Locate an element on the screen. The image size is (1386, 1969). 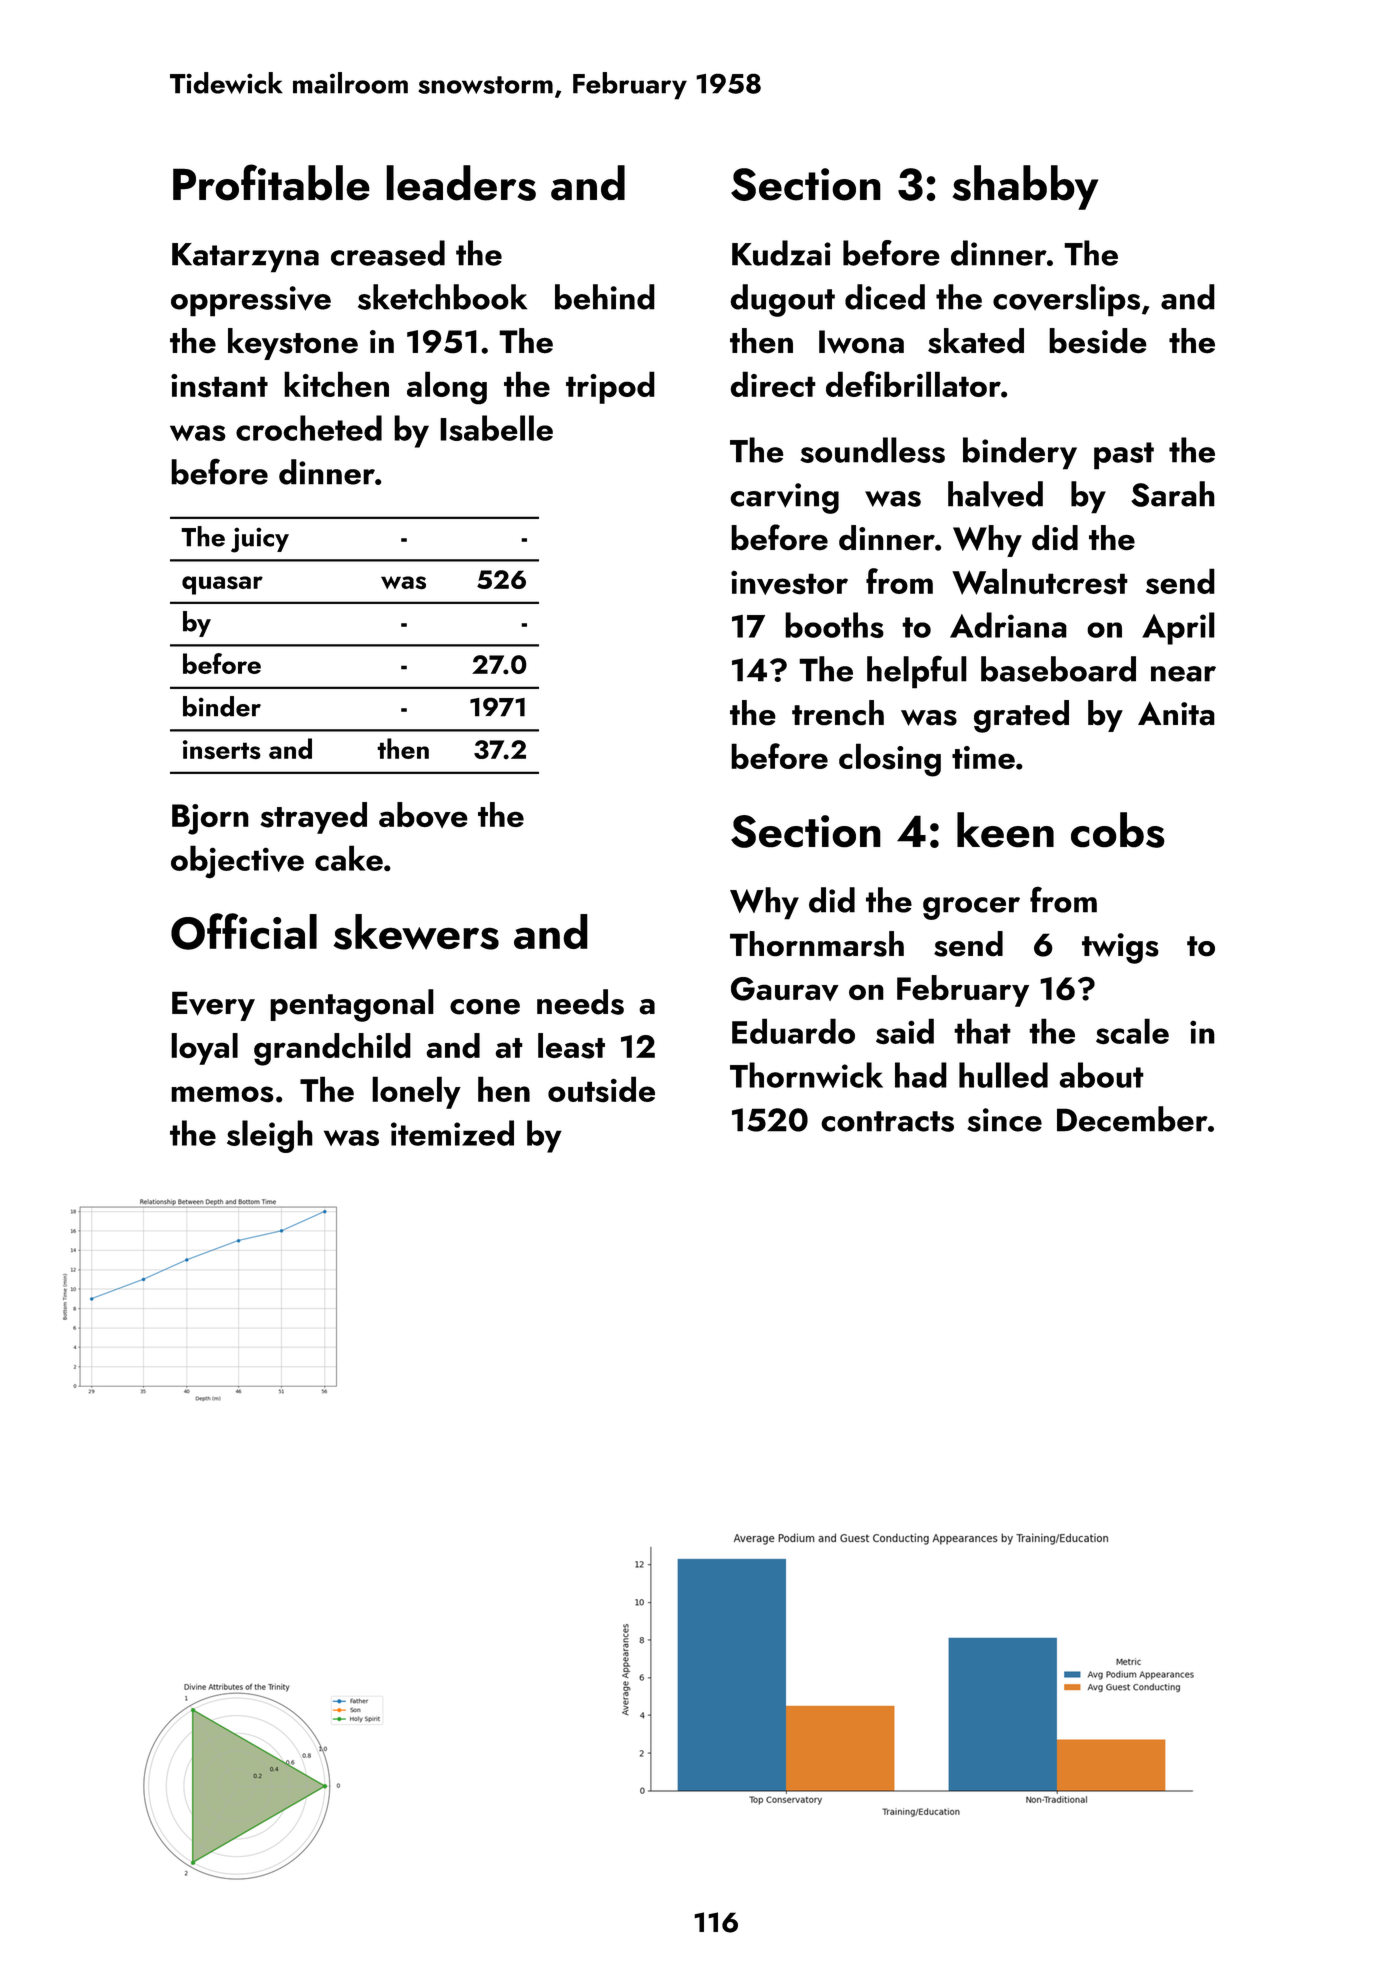
booths is located at coordinates (834, 625).
